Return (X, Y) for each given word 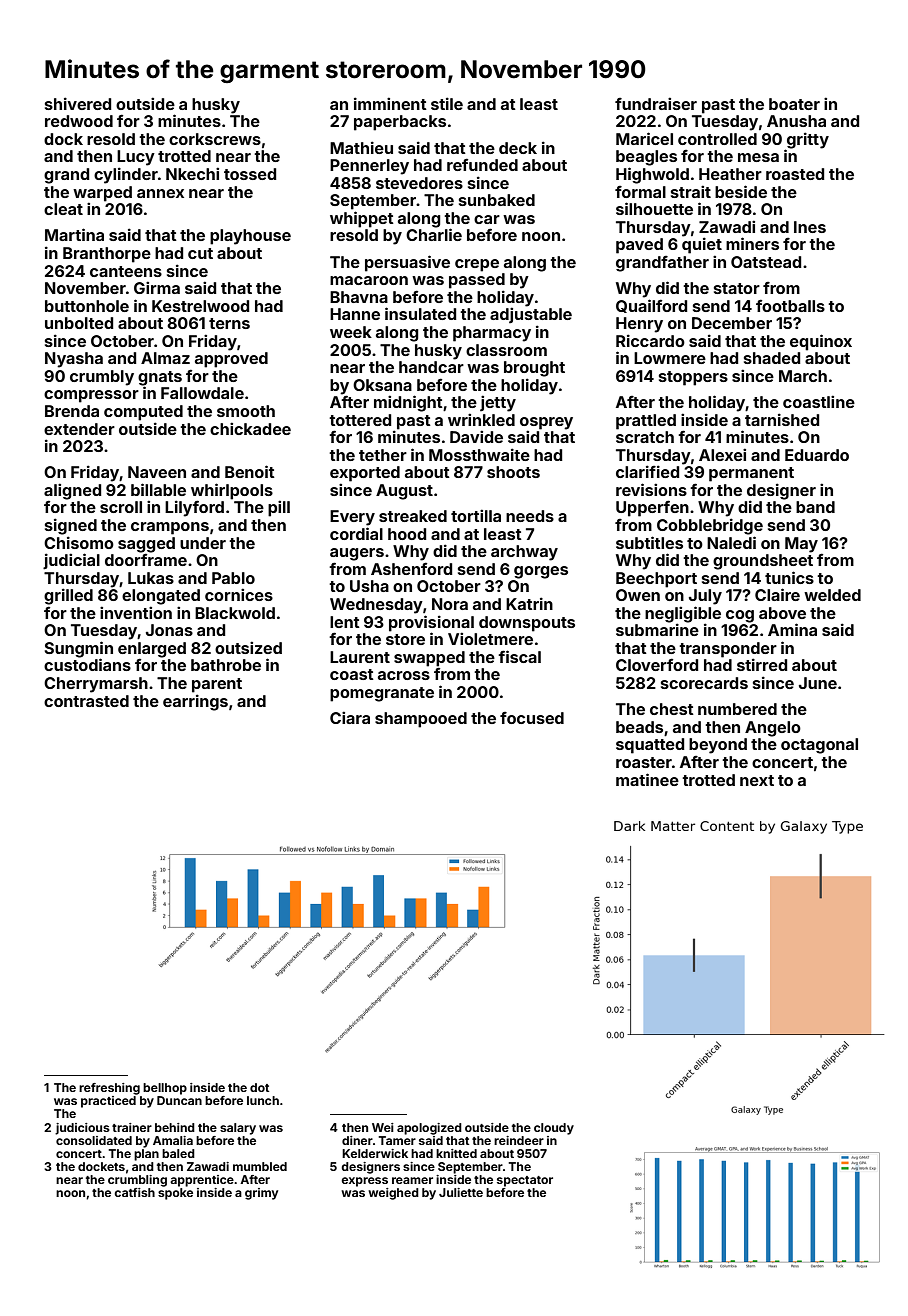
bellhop (165, 1089)
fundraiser (656, 103)
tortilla (476, 515)
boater (794, 104)
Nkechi (192, 173)
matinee (647, 779)
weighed (393, 1194)
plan (146, 1155)
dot (259, 1087)
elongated (161, 597)
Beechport (656, 580)
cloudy (554, 1129)
